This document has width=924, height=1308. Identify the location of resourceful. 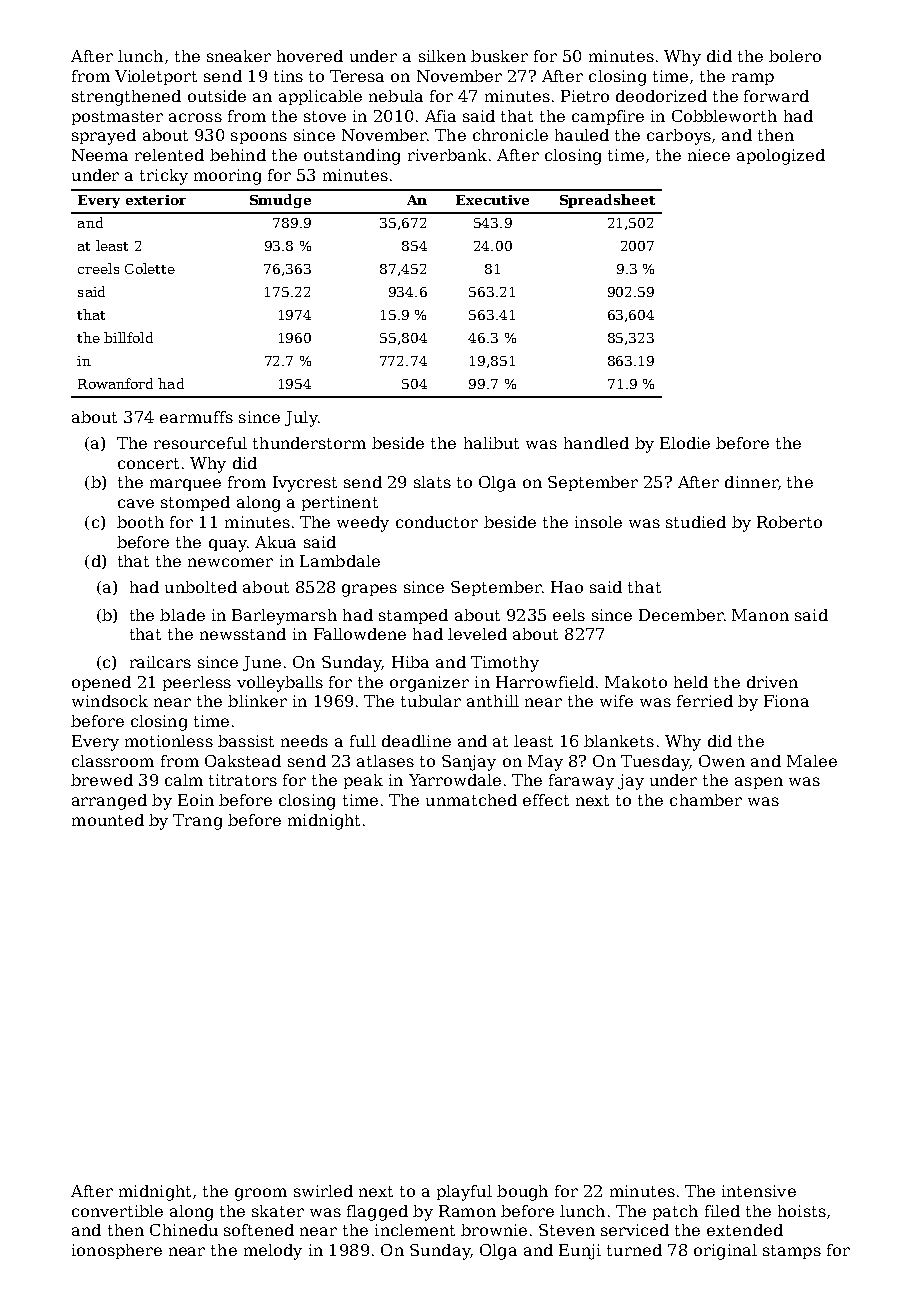
(200, 443).
